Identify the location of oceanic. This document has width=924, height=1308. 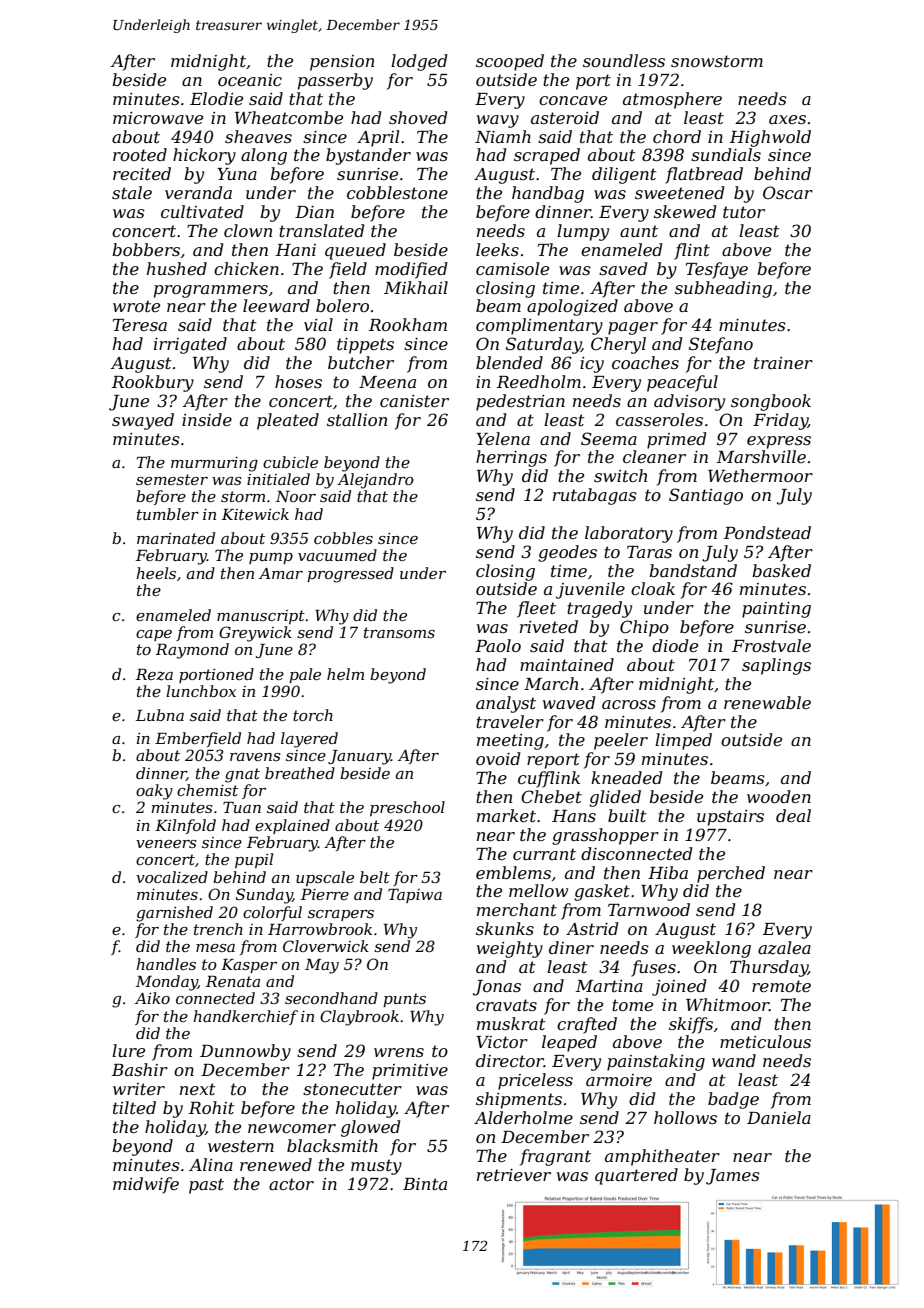
(250, 80).
